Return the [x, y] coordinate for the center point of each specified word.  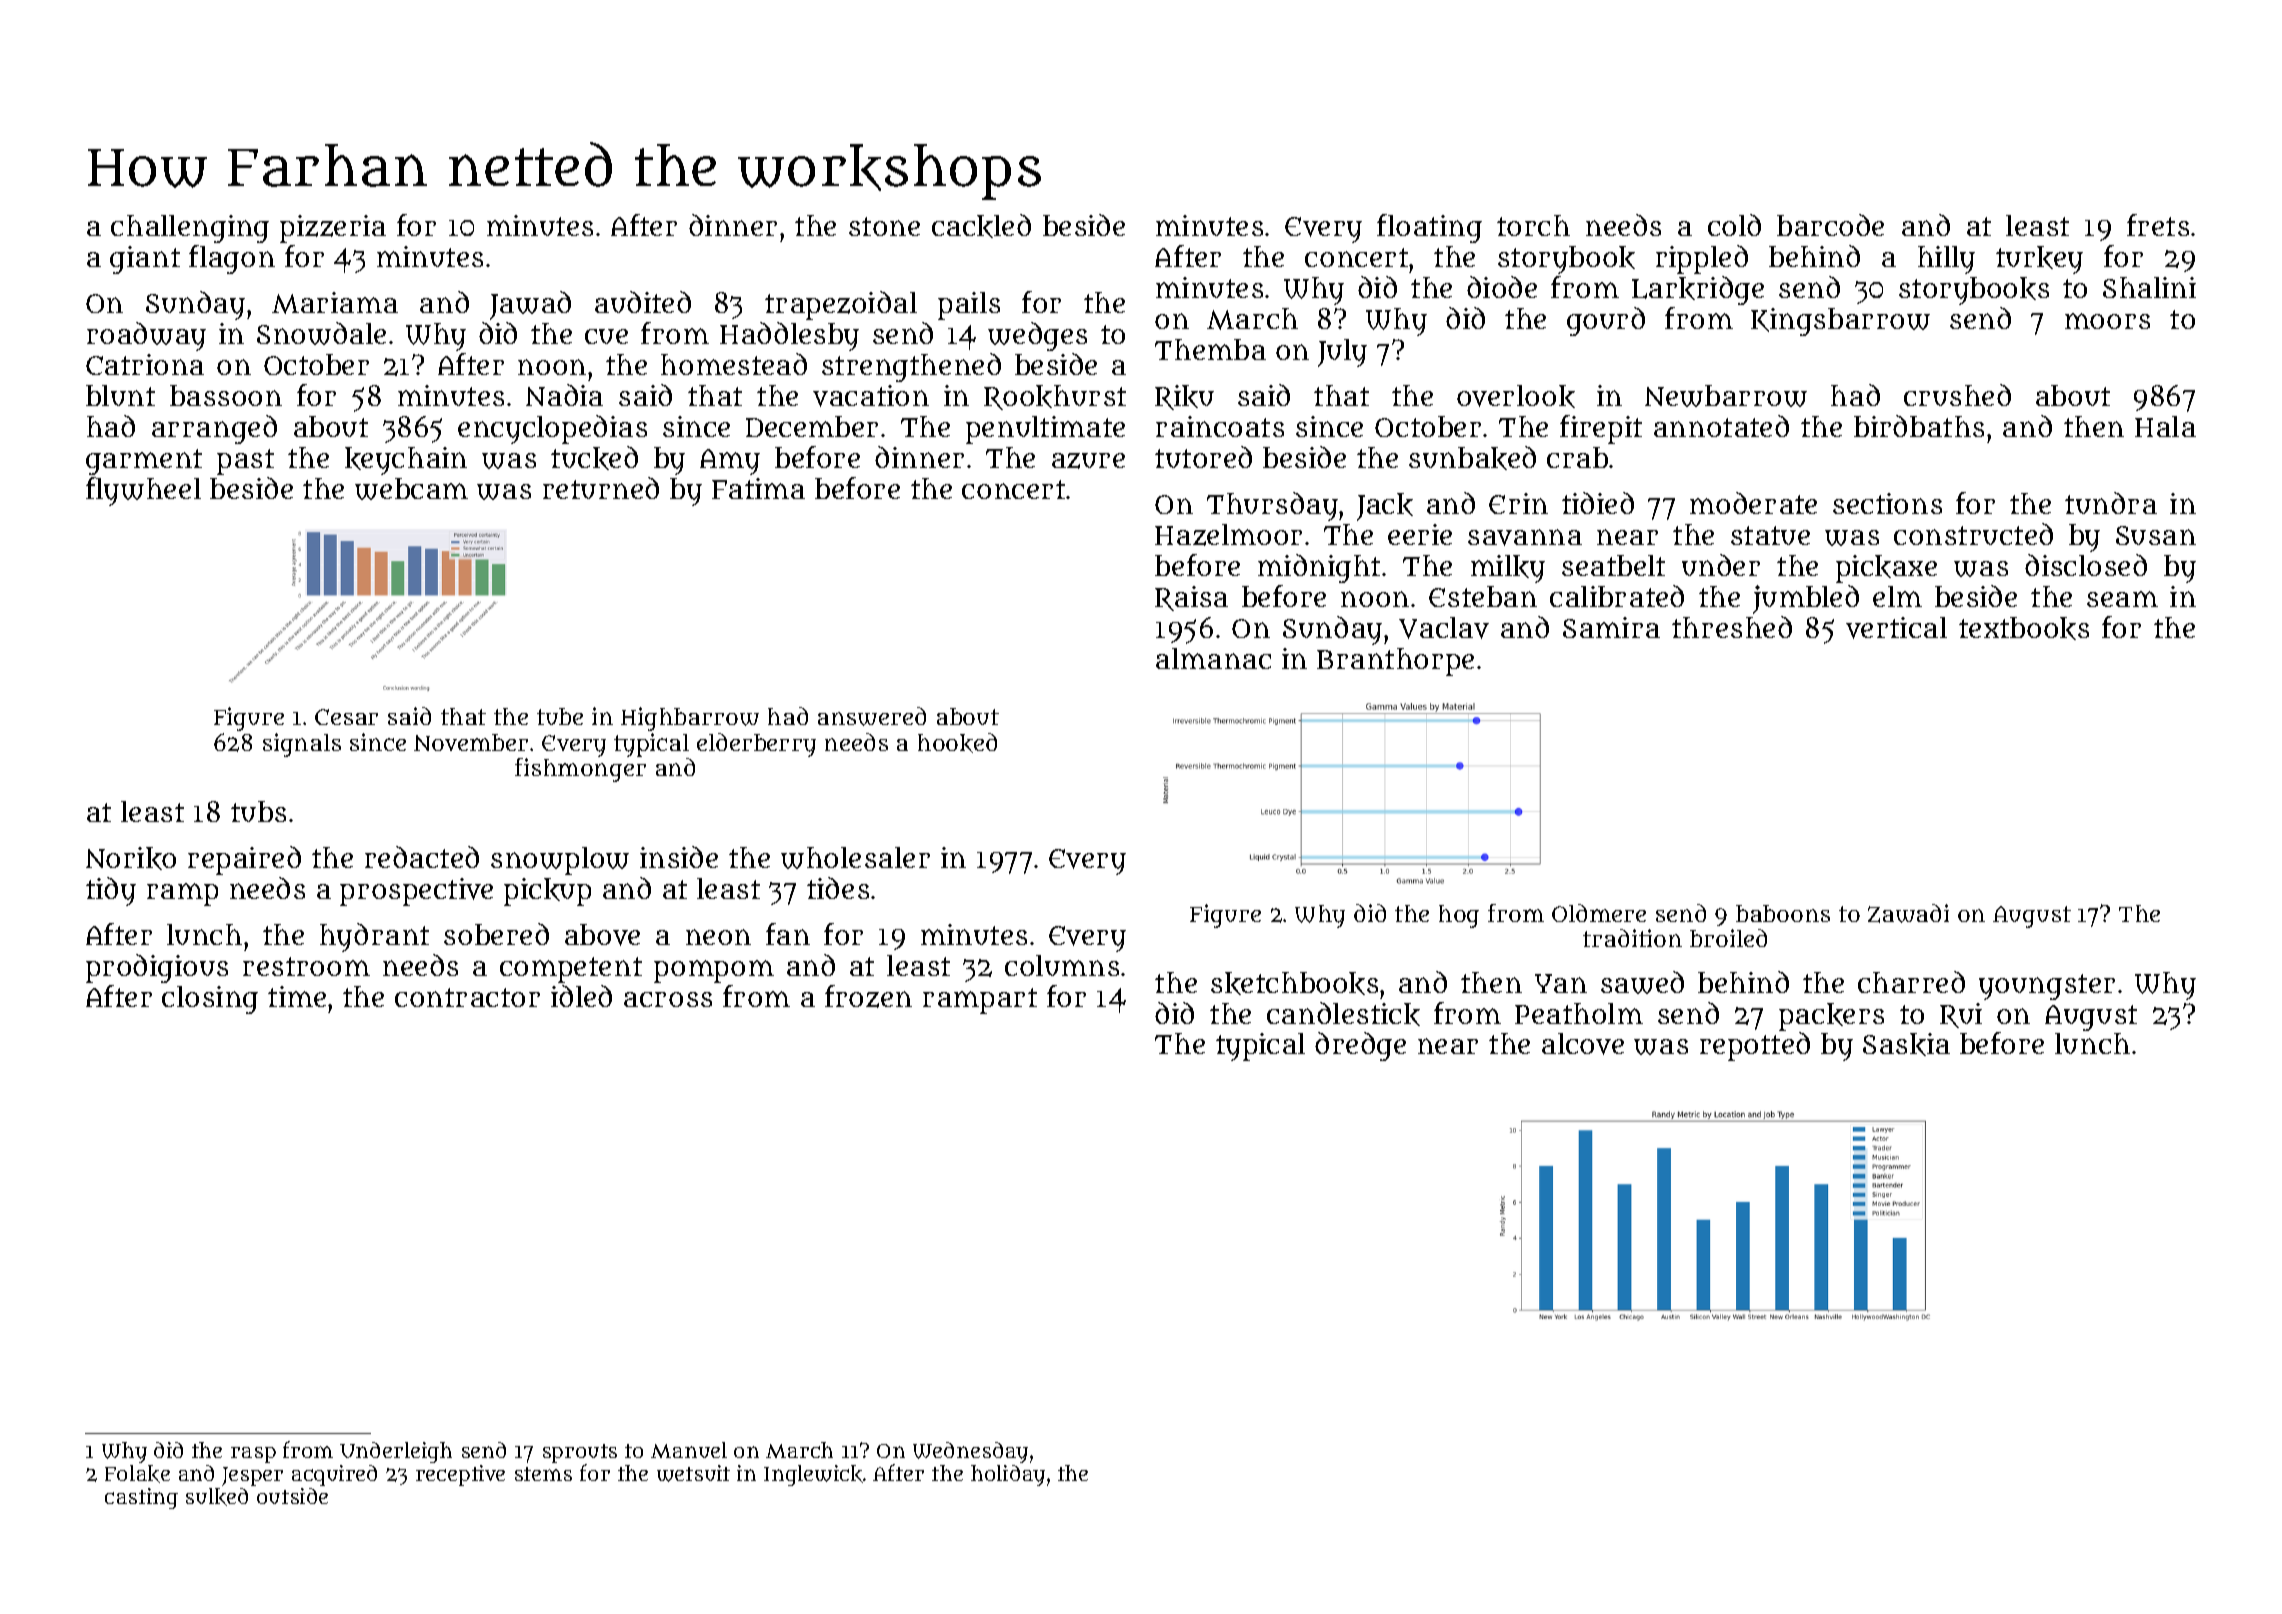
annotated [1721, 426]
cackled [981, 226]
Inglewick [813, 1475]
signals [302, 745]
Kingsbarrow [1840, 322]
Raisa [1191, 598]
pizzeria [333, 229]
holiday [1008, 1475]
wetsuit [693, 1473]
